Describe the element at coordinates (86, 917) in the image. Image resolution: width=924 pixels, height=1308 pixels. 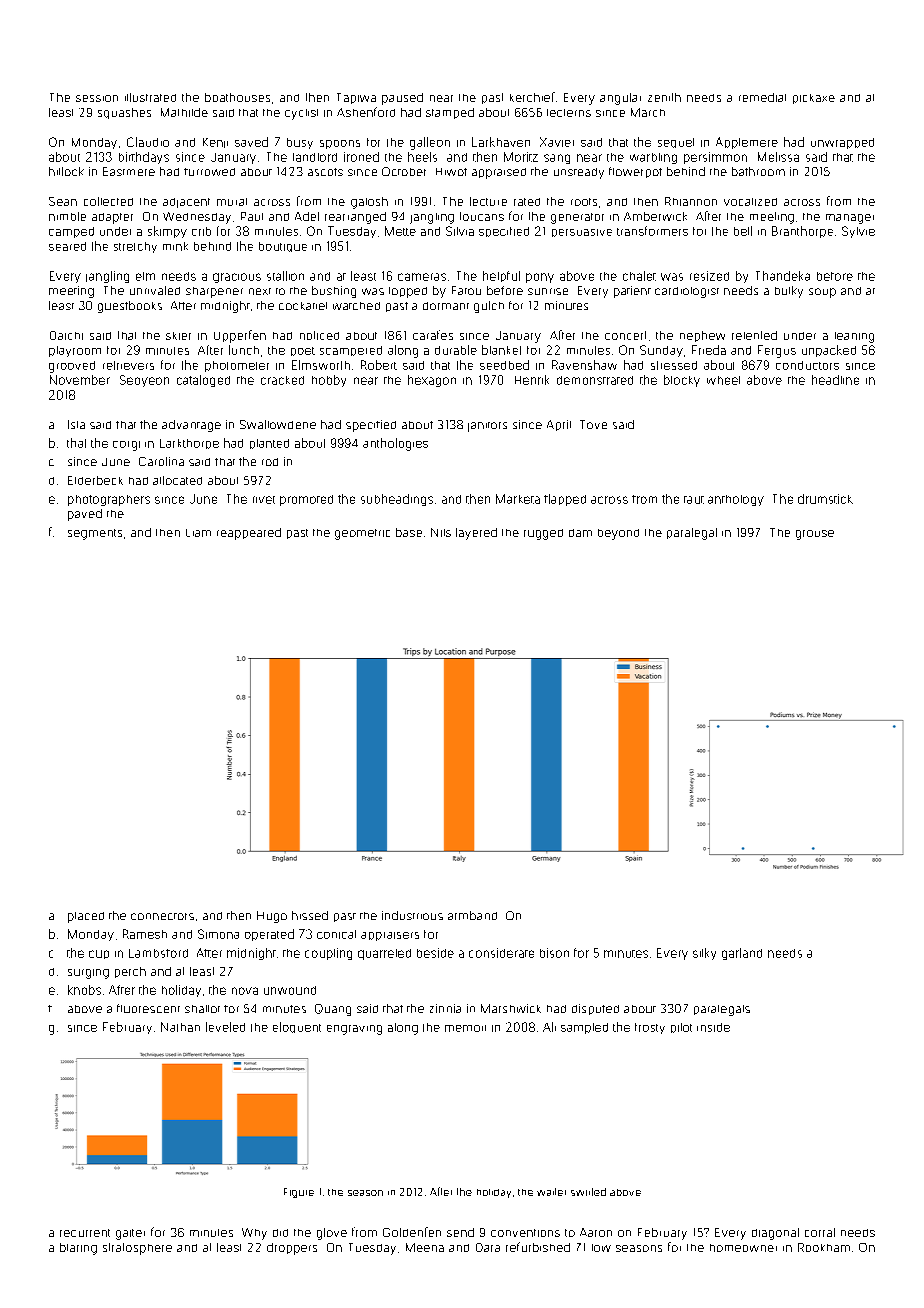
I see `placed` at that location.
